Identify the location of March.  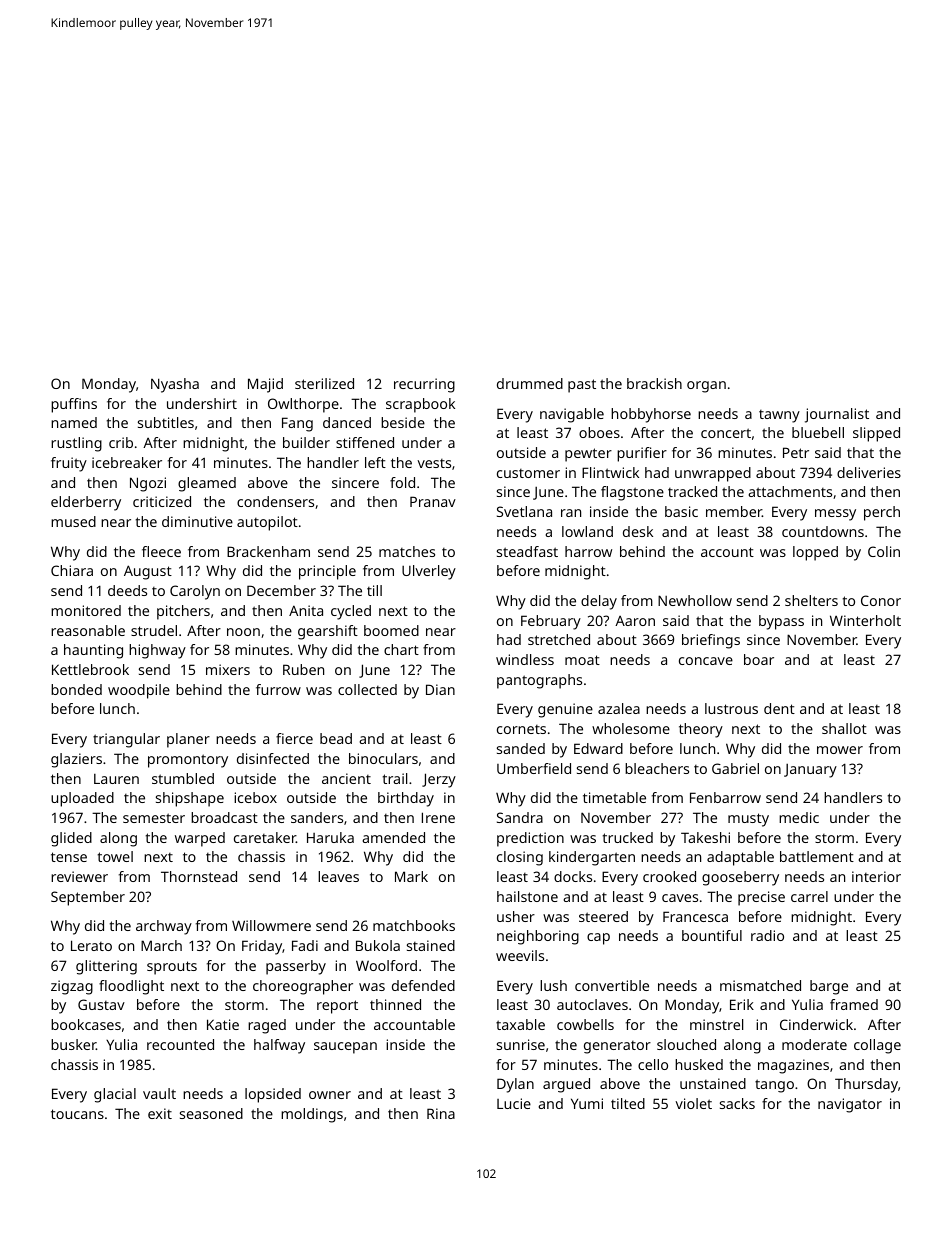
(161, 945).
